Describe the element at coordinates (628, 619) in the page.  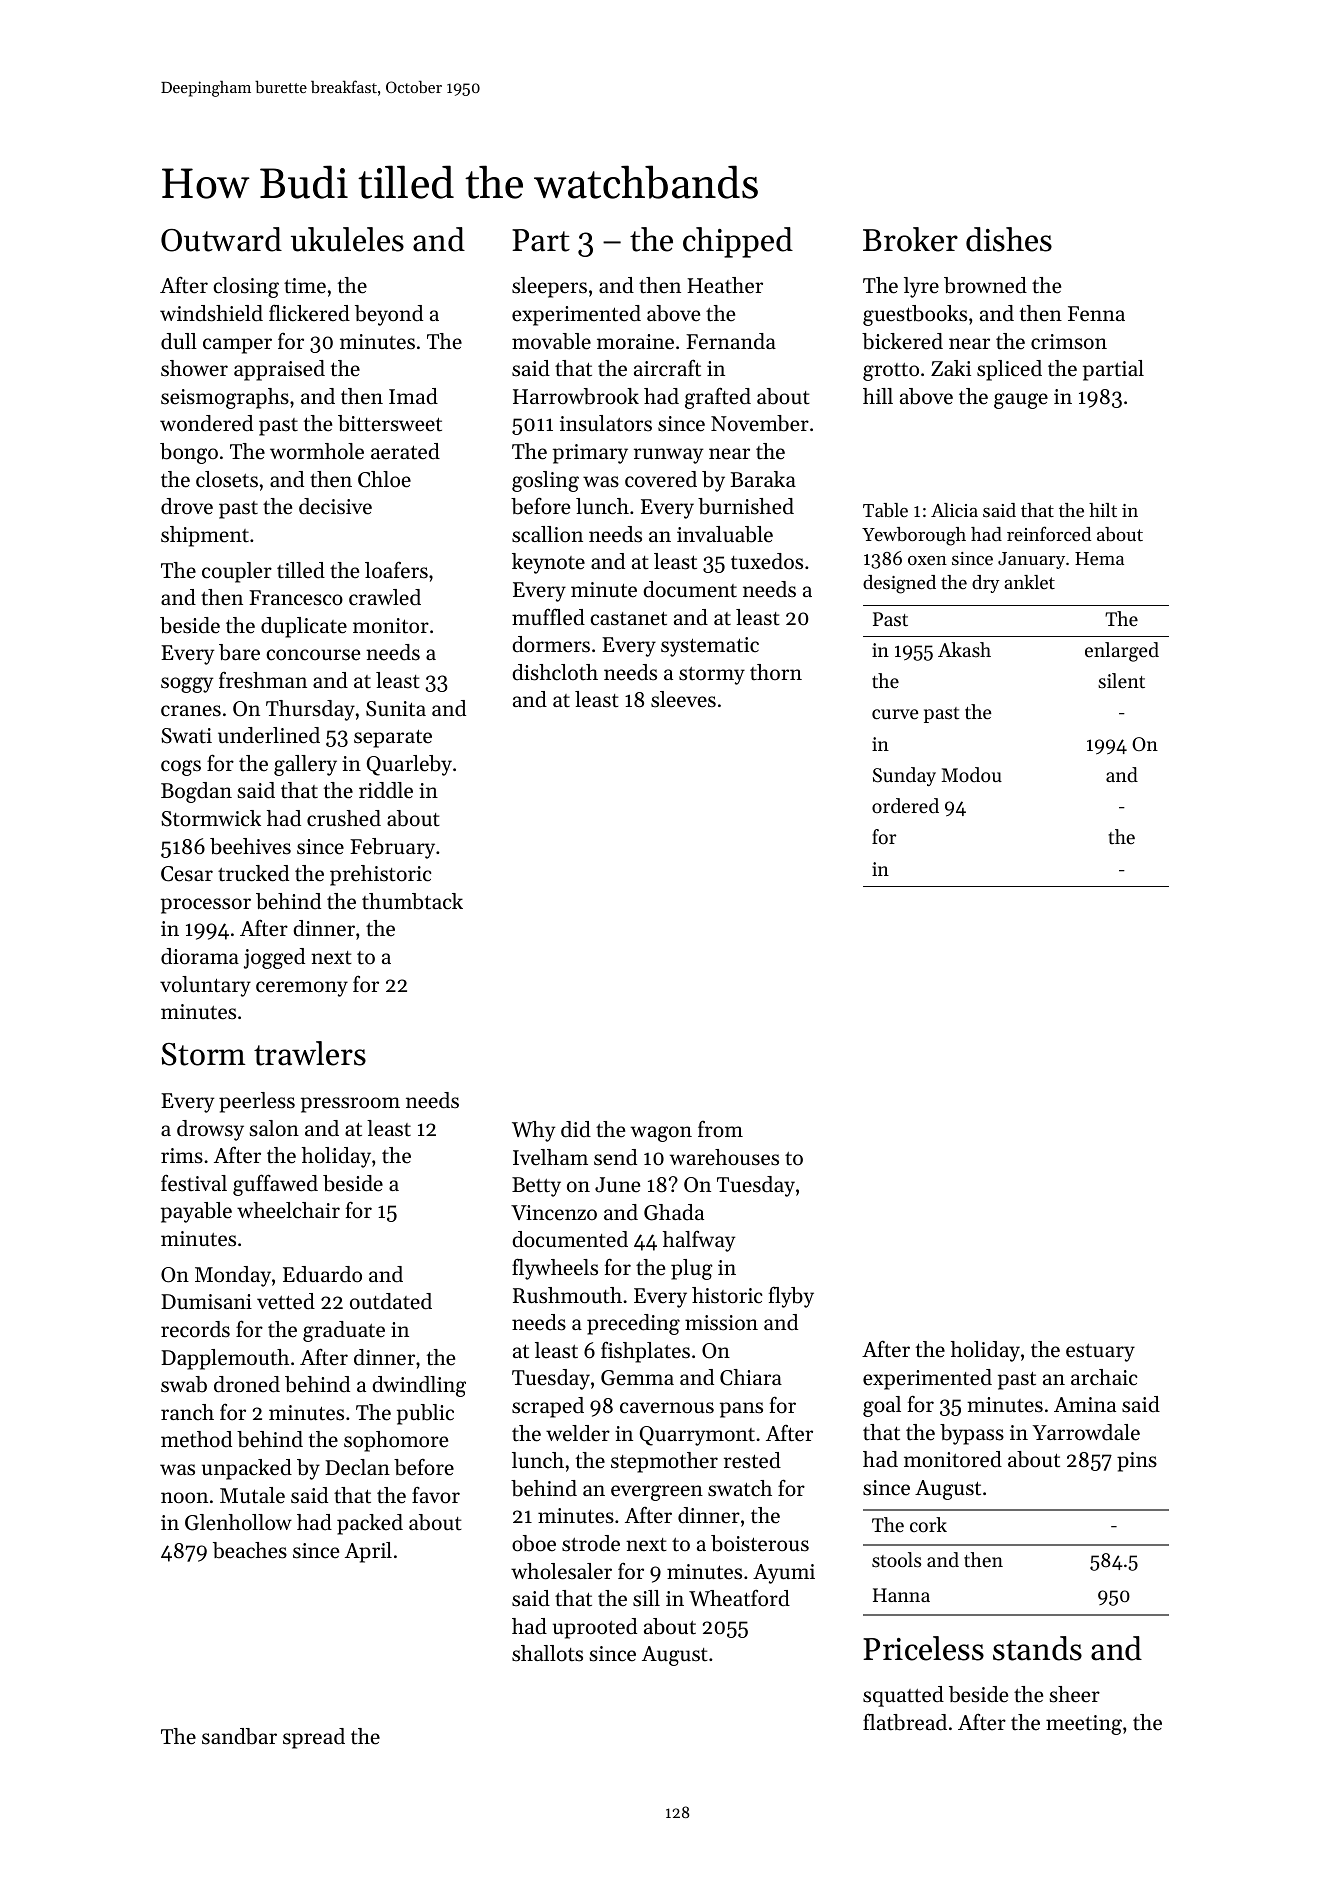
I see `castanet` at that location.
